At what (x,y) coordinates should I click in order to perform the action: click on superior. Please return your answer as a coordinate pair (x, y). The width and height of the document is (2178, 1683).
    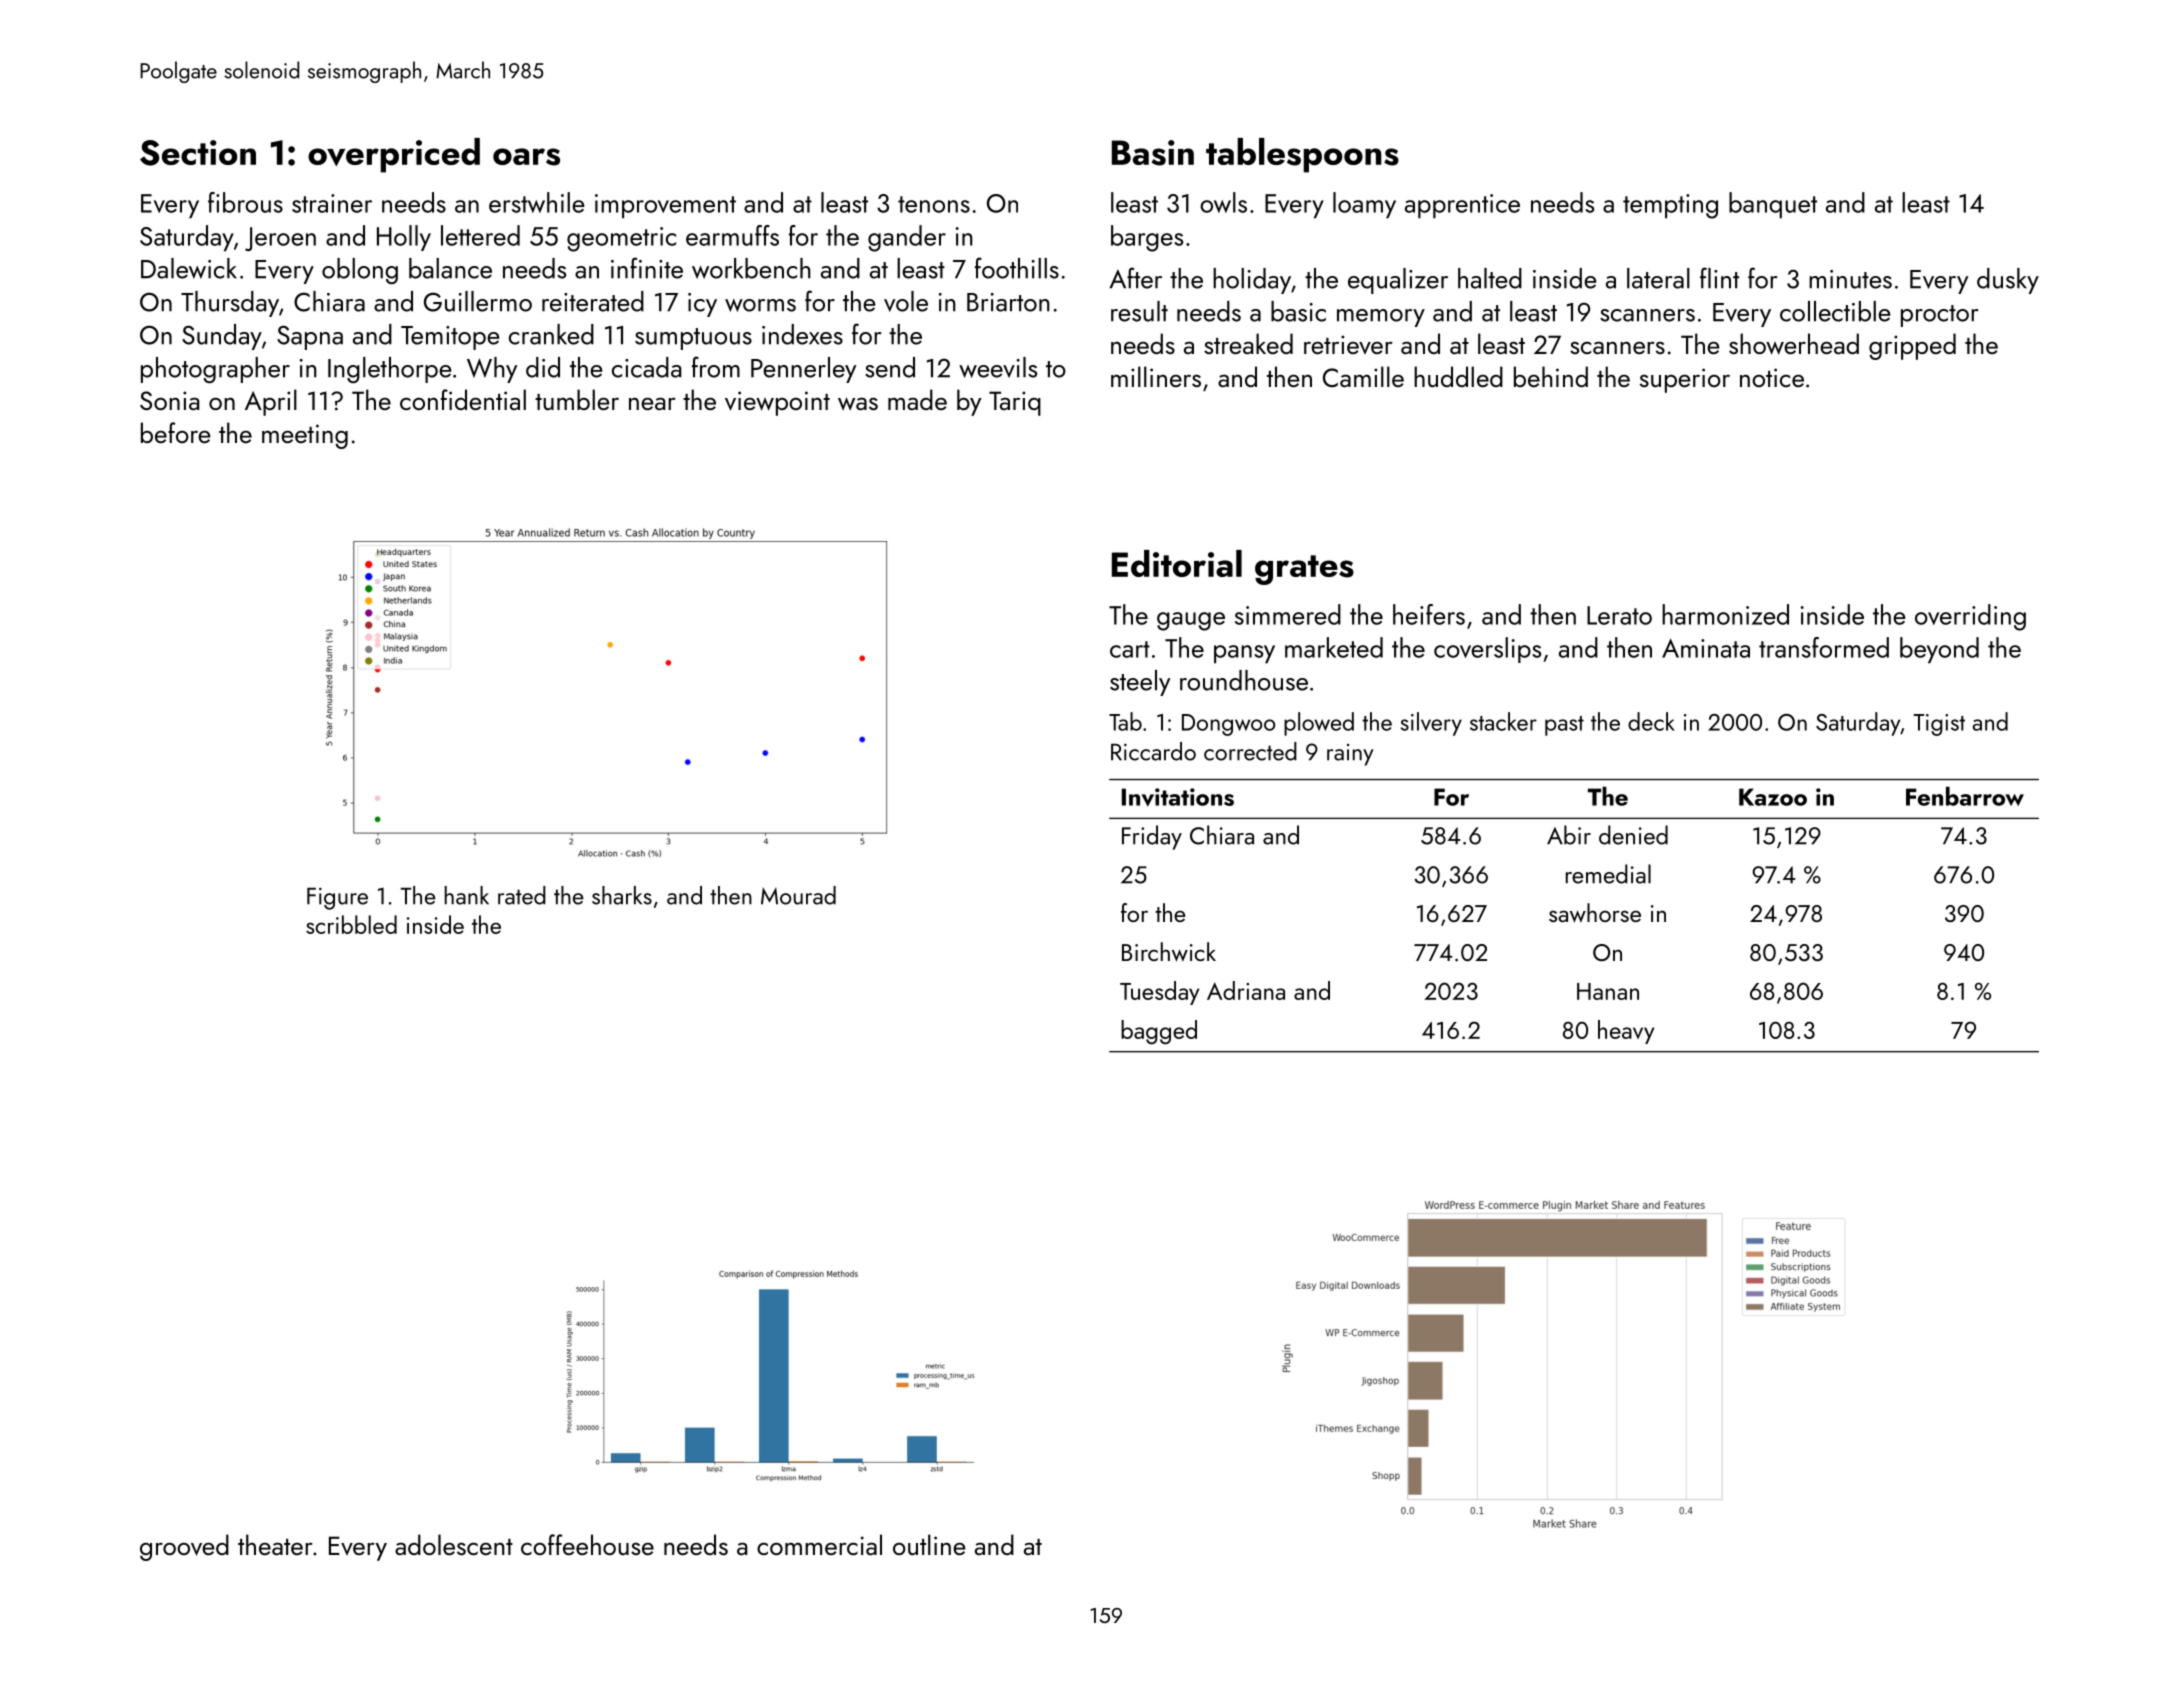
    Looking at the image, I should click on (1685, 380).
